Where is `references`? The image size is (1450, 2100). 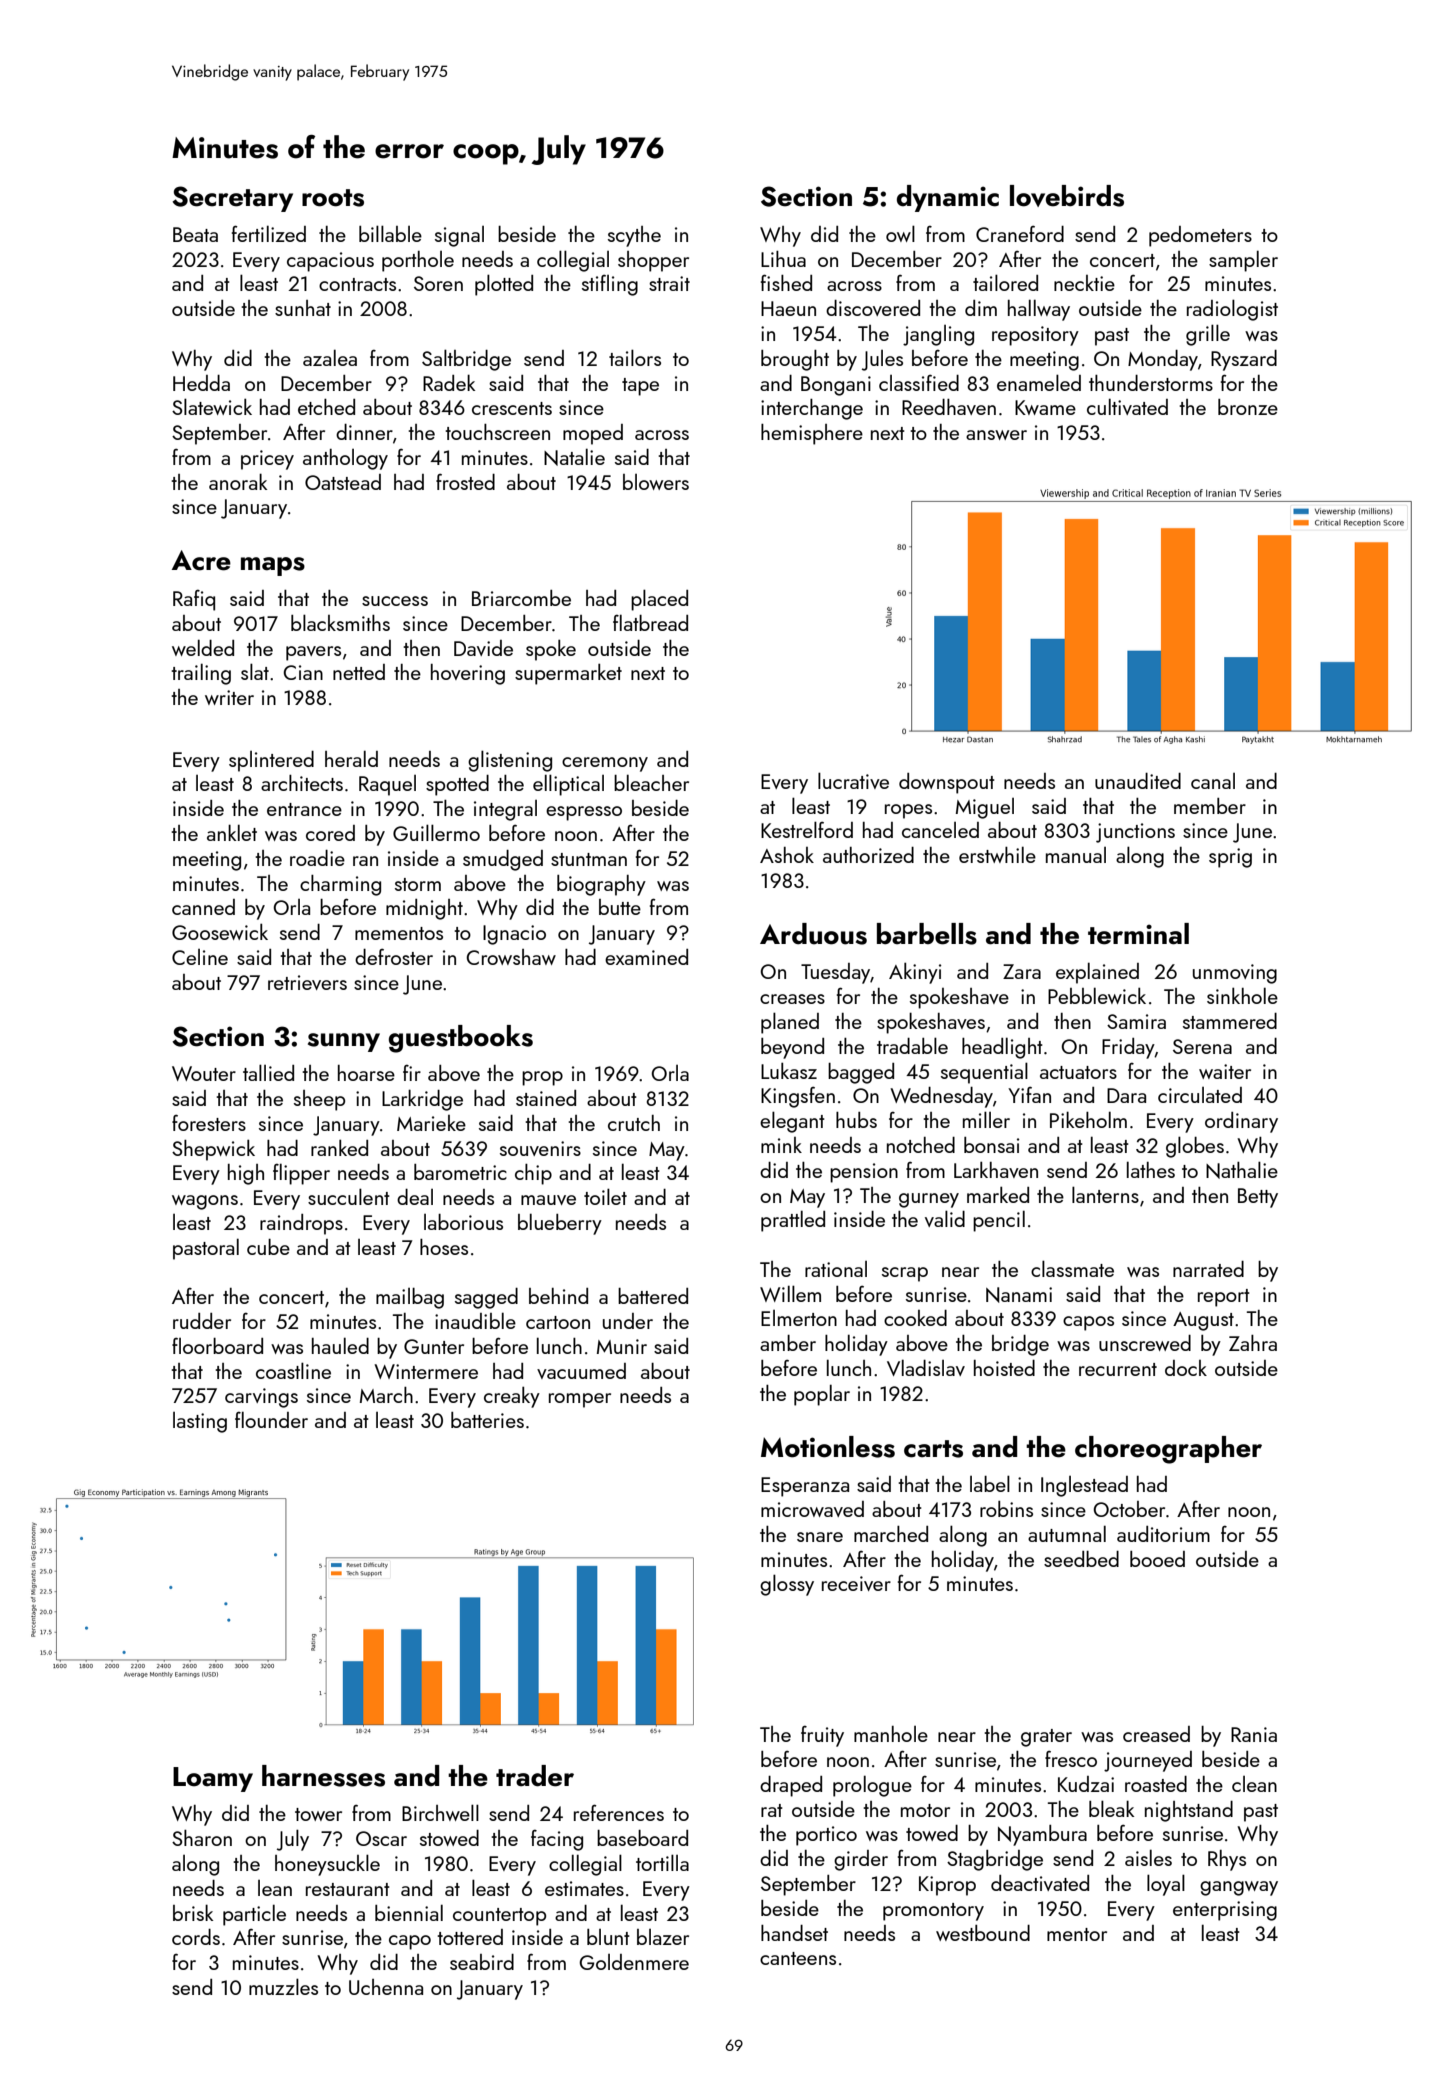
references is located at coordinates (619, 1812).
